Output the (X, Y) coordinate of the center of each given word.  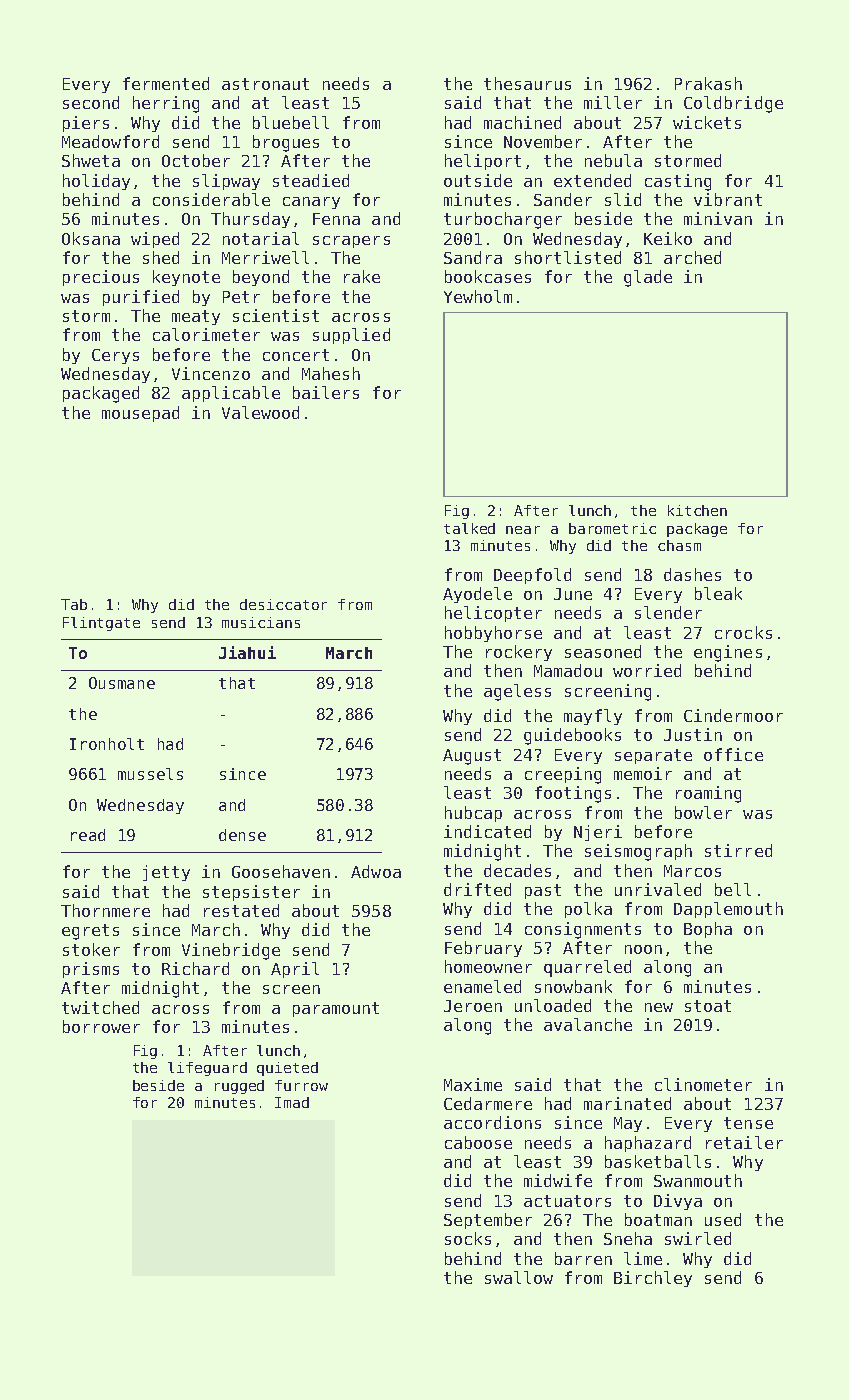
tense (748, 1123)
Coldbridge (733, 104)
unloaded (553, 1005)
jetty (166, 873)
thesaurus (527, 83)
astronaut (265, 84)
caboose (478, 1142)
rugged (239, 1087)
